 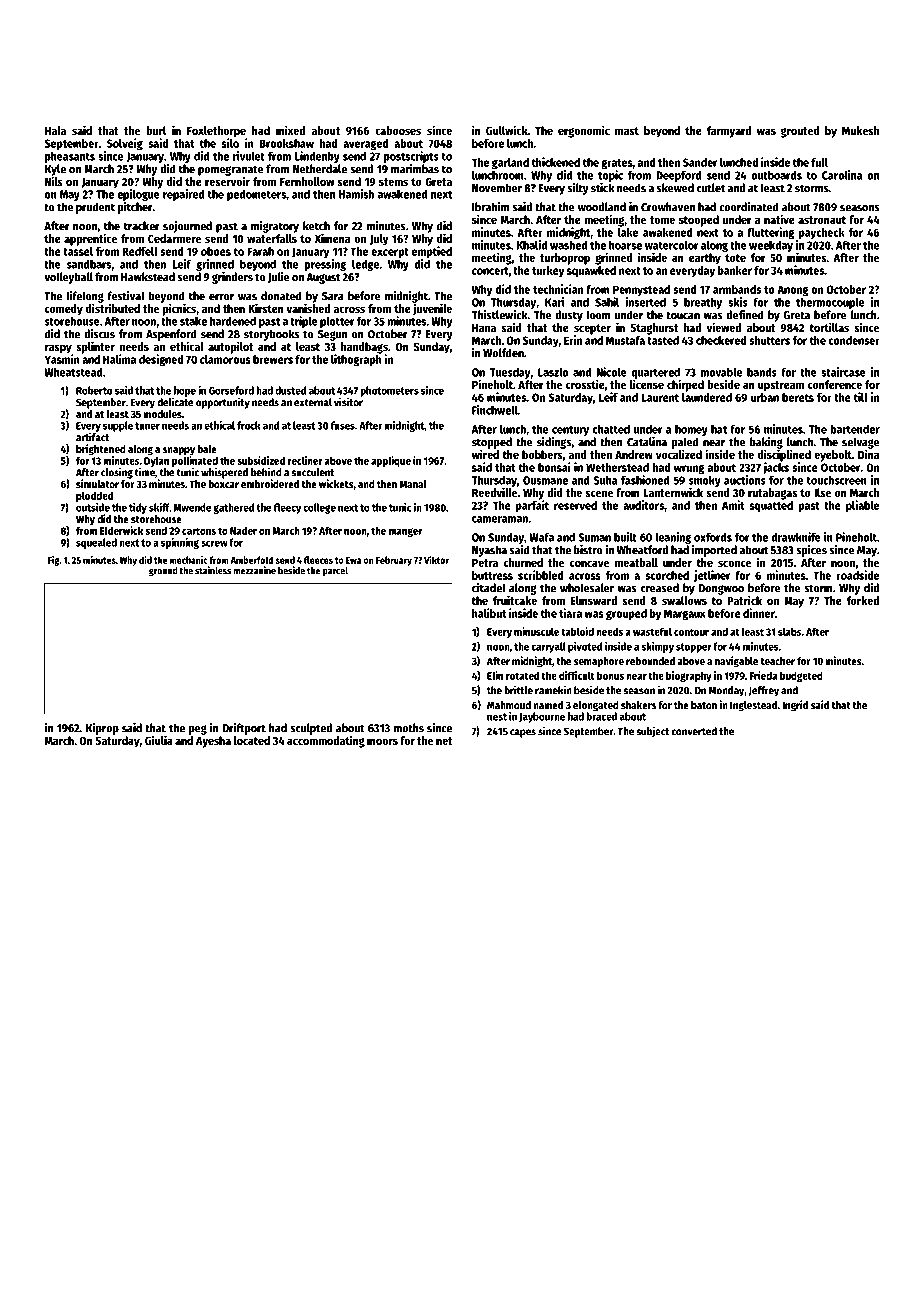 I want to click on sidings, so click(x=554, y=443).
